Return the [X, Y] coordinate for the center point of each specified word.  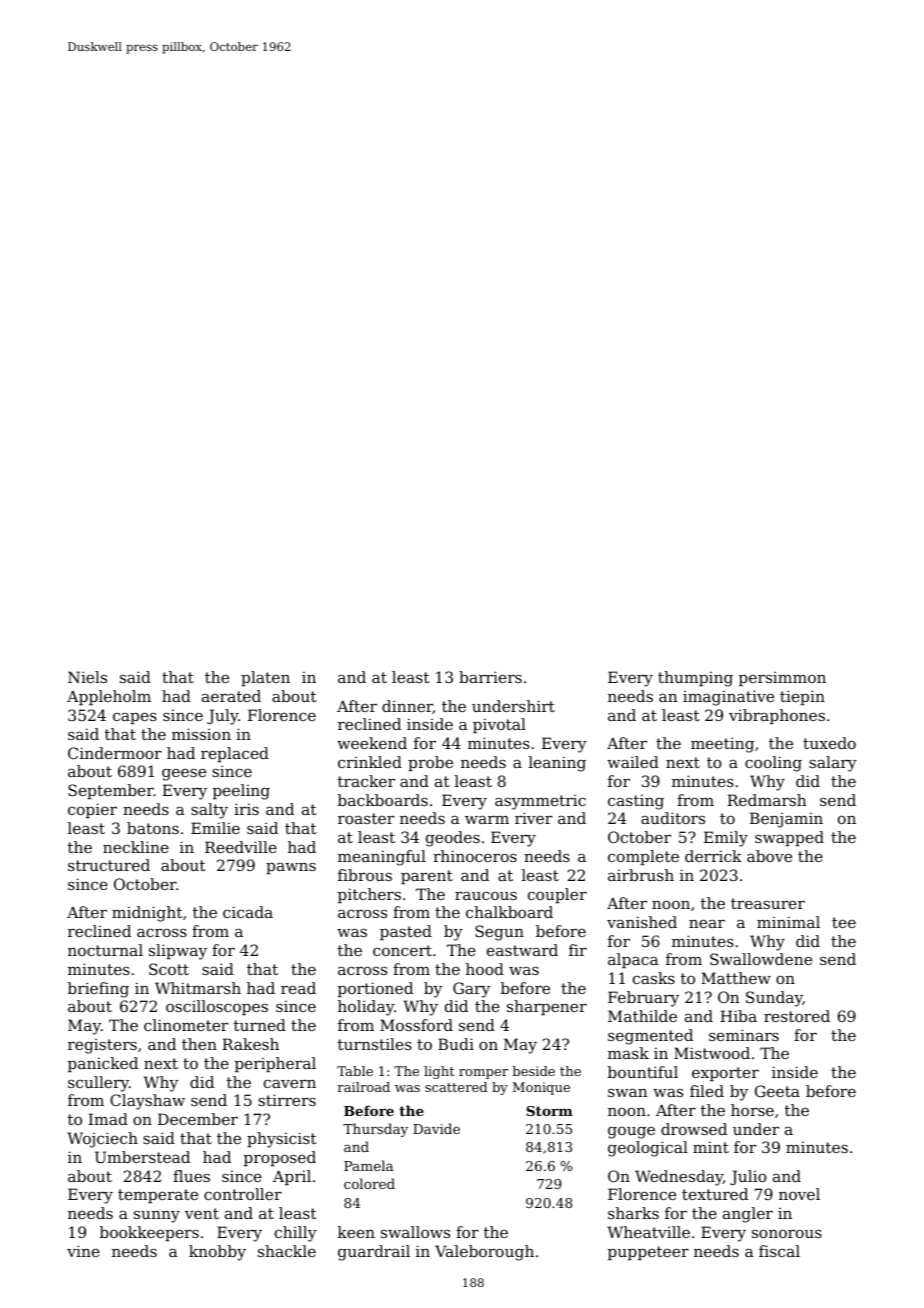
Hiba [738, 1016]
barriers [490, 677]
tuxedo [829, 743]
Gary [471, 990]
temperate [158, 1196]
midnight [147, 914]
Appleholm [109, 697]
